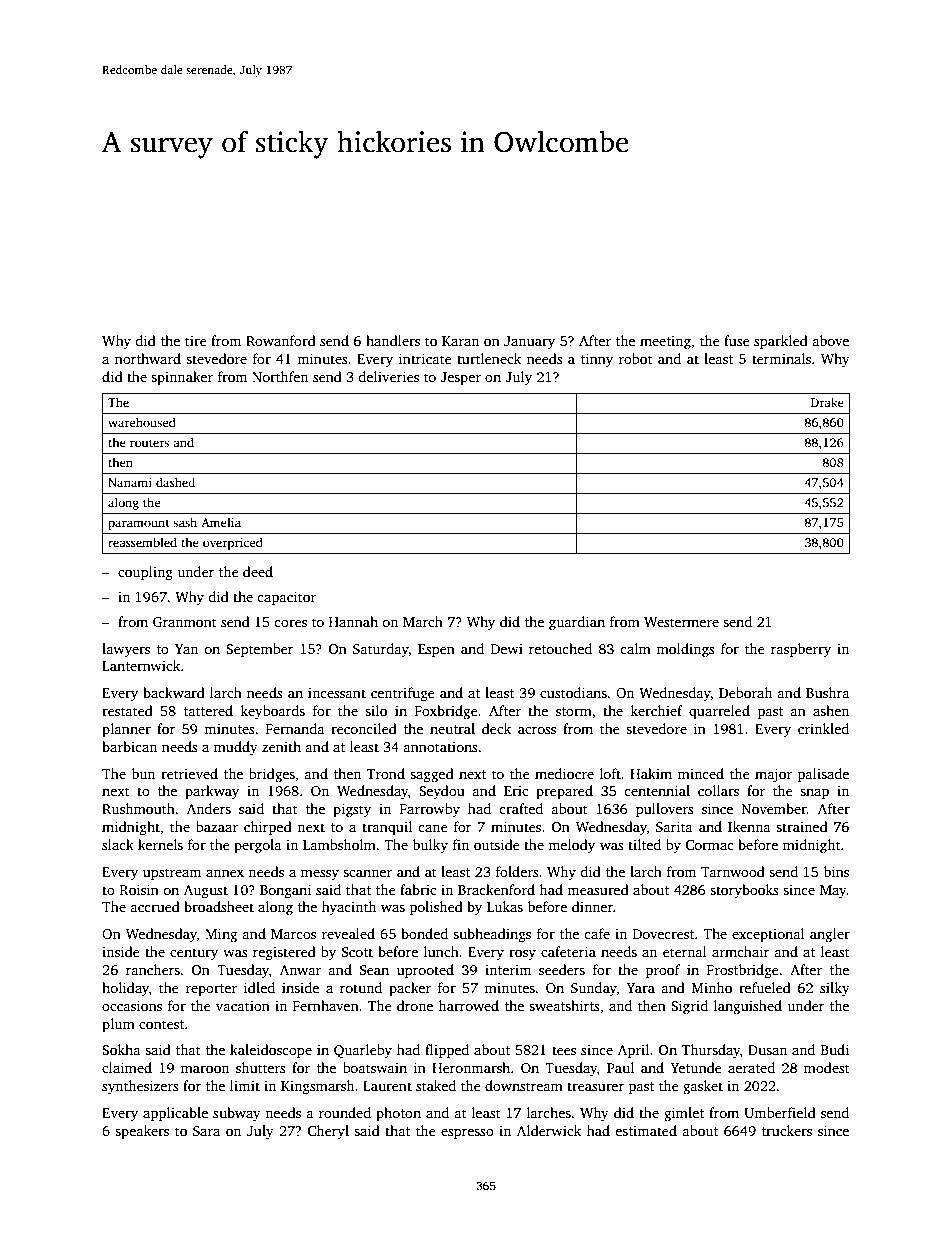 Image resolution: width=952 pixels, height=1233 pixels. I want to click on Rushmouth, so click(138, 808).
